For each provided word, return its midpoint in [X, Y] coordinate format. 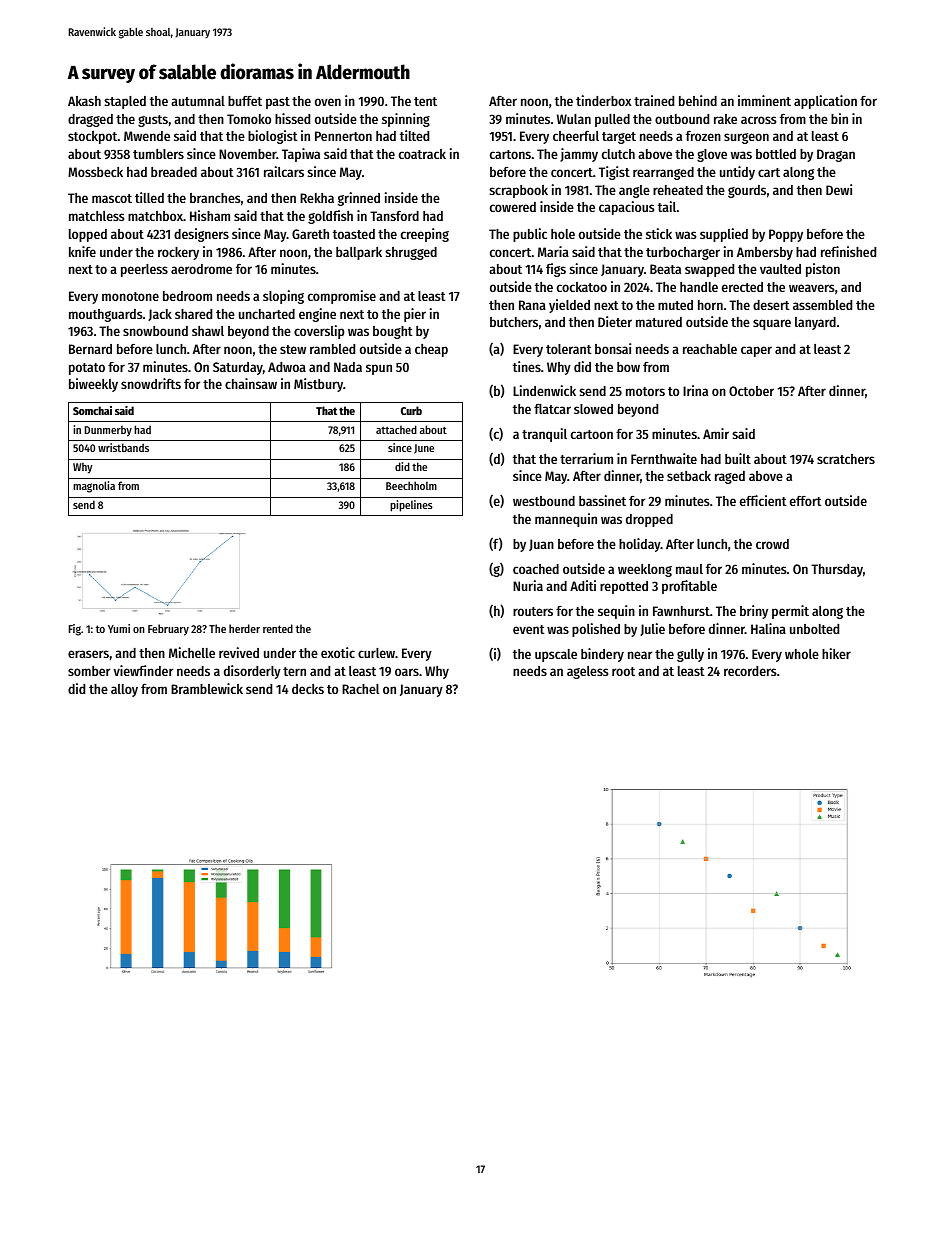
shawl [208, 331]
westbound [544, 501]
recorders [750, 671]
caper [756, 351]
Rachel [360, 689]
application [825, 102]
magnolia [94, 487]
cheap [431, 350]
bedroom [187, 296]
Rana [532, 305]
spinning [406, 120]
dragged [90, 120]
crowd [772, 544]
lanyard [815, 323]
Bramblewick [207, 688]
